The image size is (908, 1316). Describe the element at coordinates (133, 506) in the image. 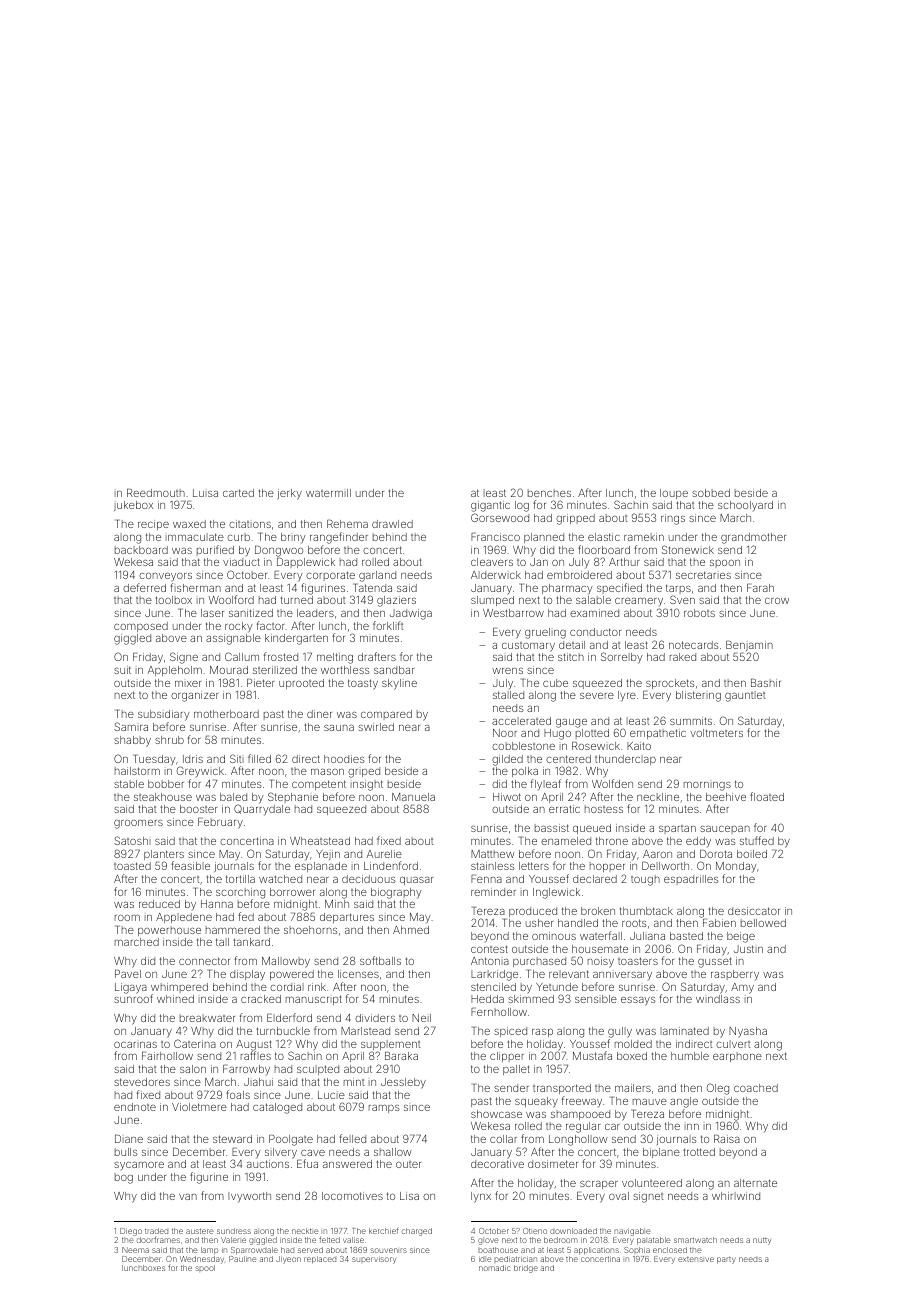

I see `jukebox` at that location.
